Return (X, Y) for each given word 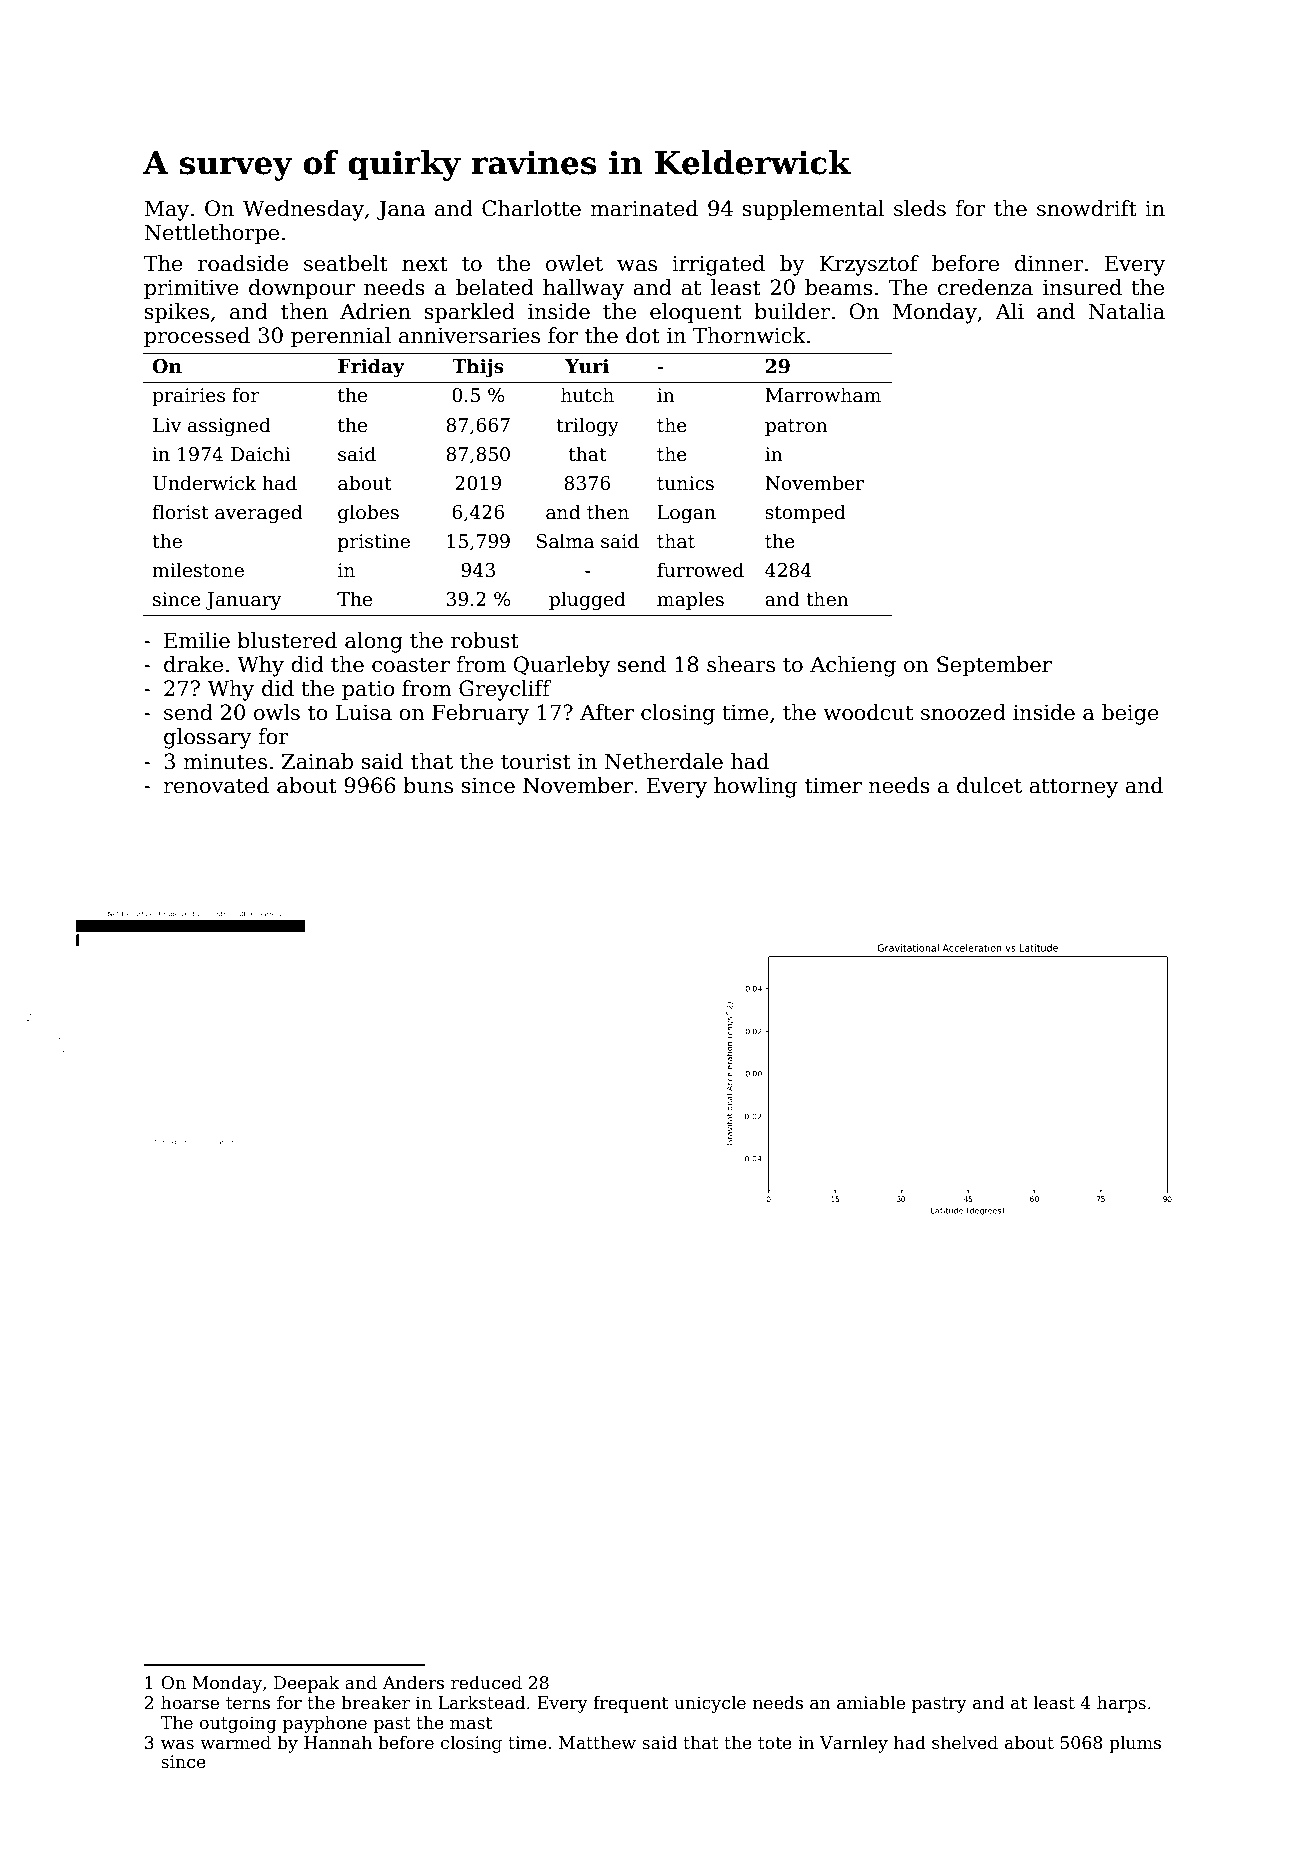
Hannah (338, 1742)
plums (1135, 1744)
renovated (216, 785)
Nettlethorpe (211, 234)
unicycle (710, 1704)
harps (1121, 1704)
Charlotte (531, 208)
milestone (198, 570)
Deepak (307, 1684)
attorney (1073, 788)
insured (1082, 287)
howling (755, 787)
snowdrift (1087, 208)
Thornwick (749, 335)
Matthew (597, 1742)
